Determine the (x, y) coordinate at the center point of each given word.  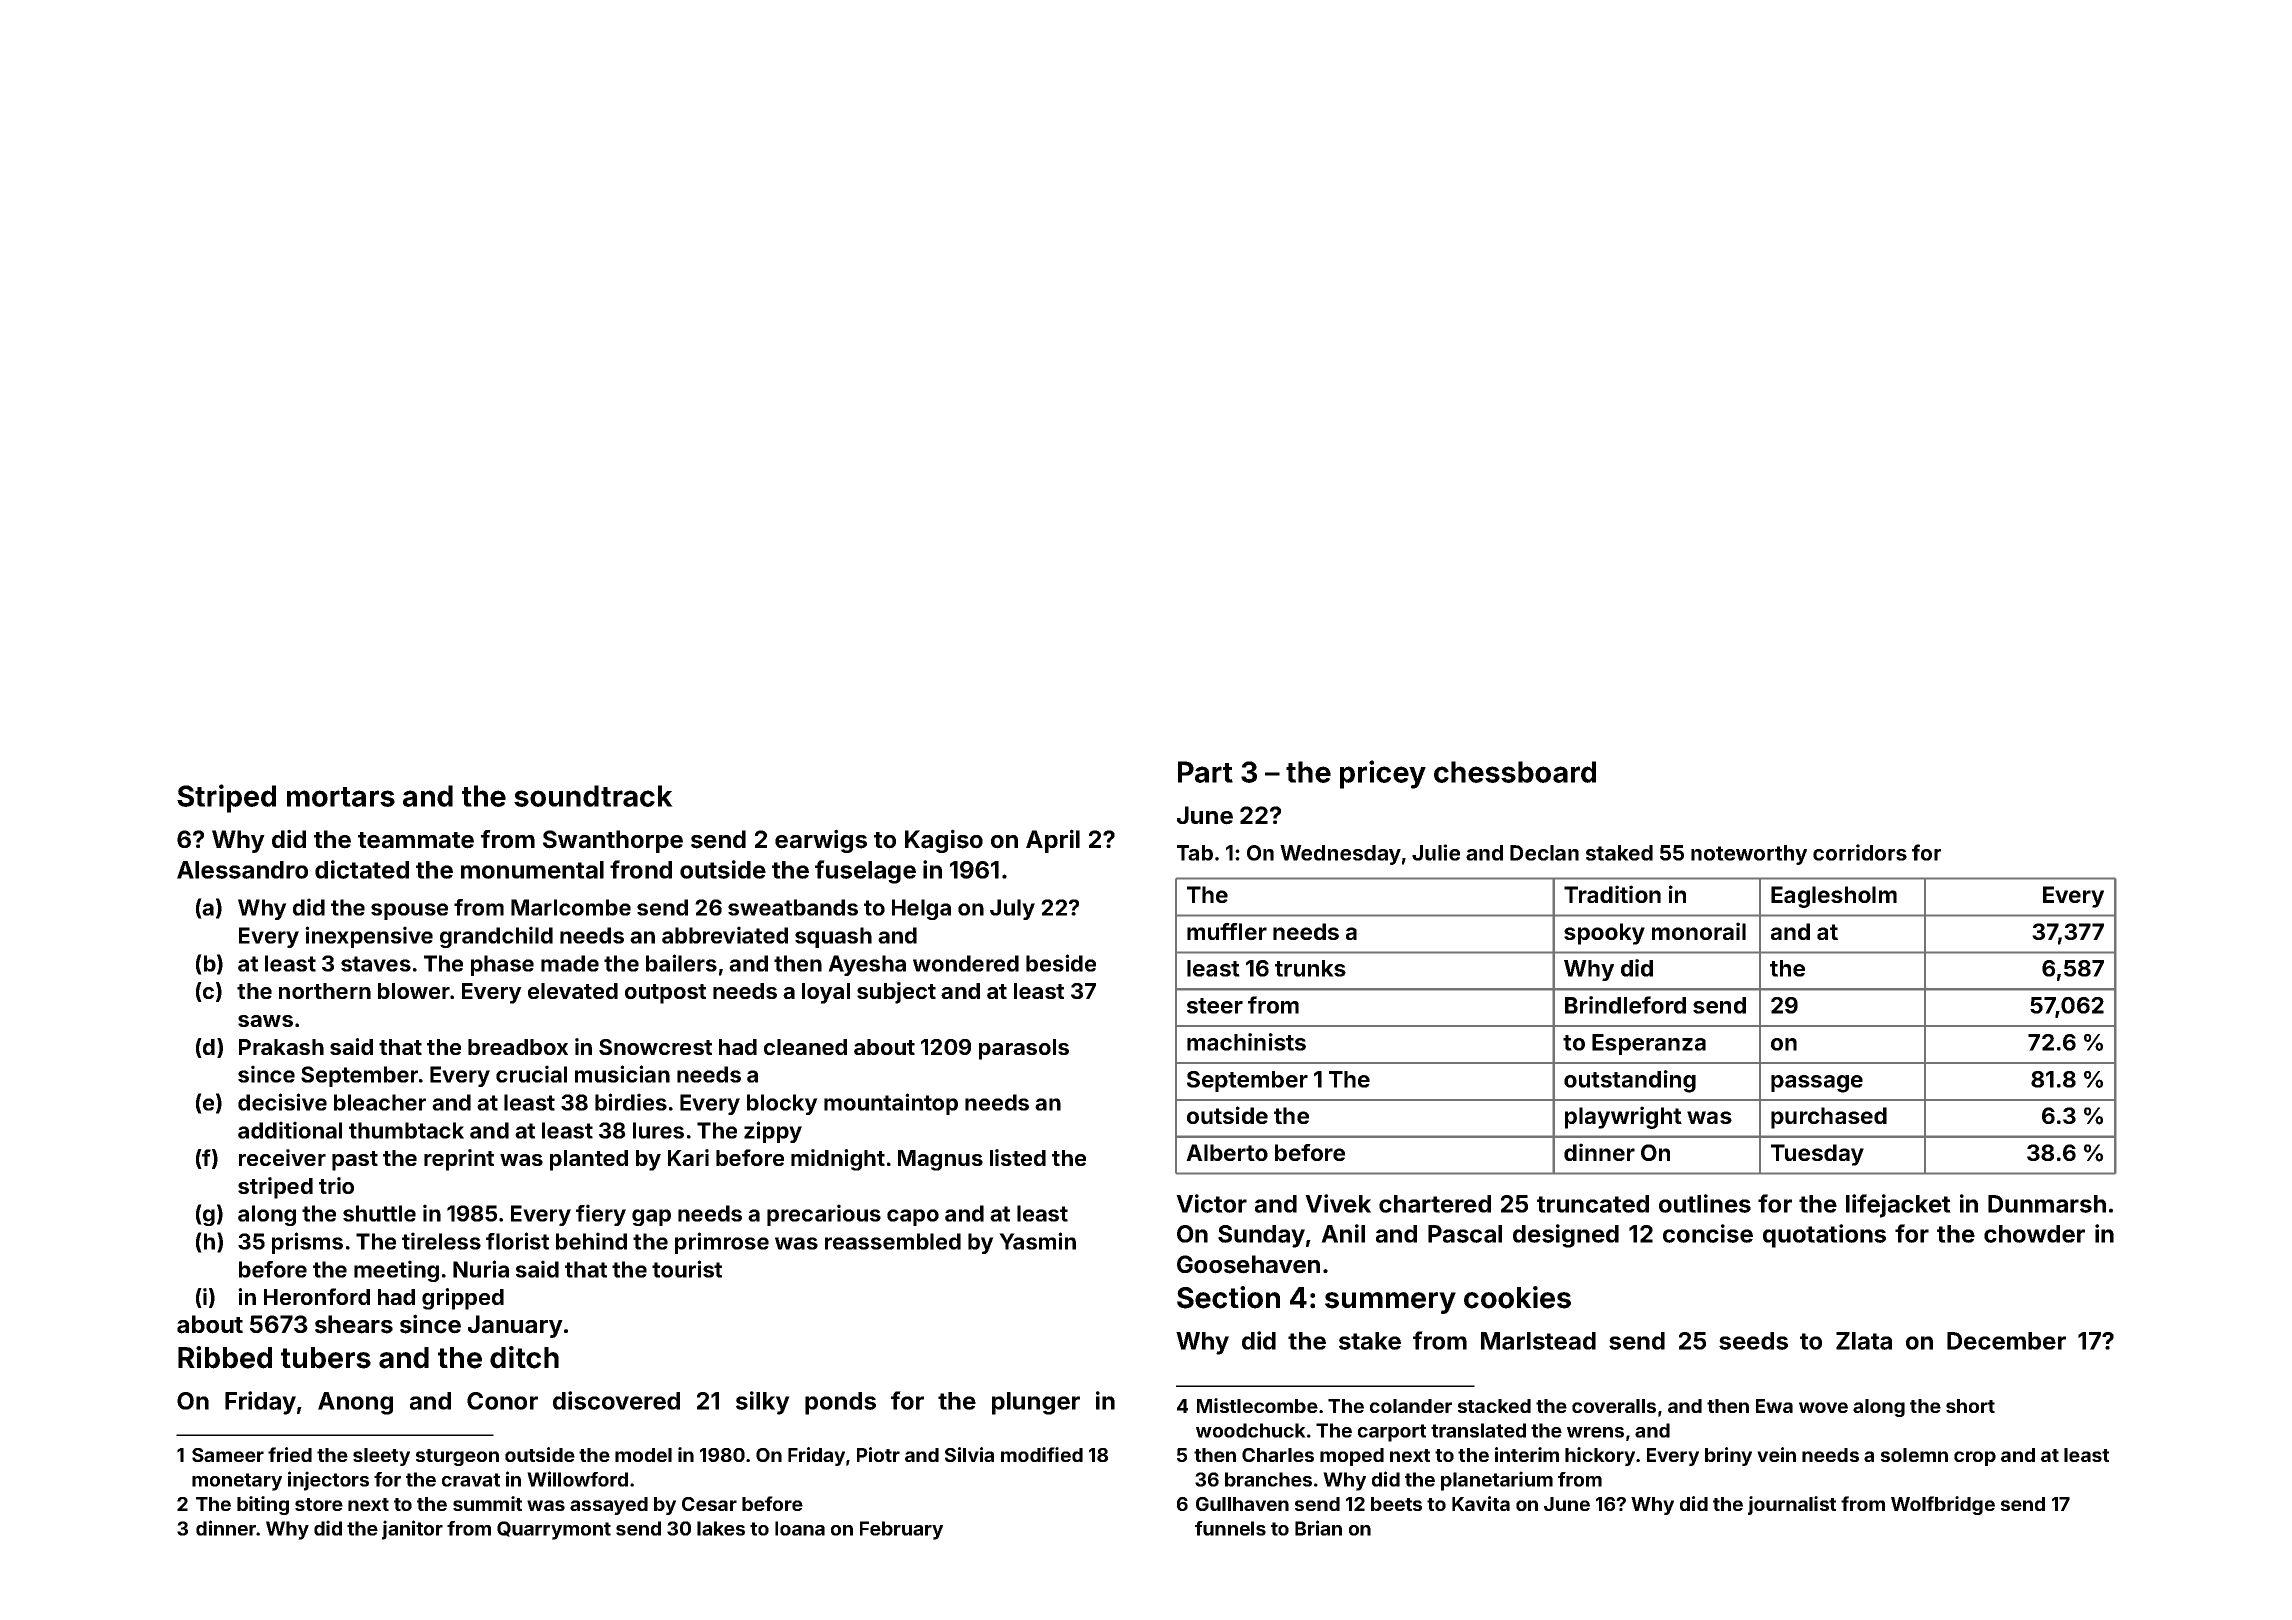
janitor (412, 1530)
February (901, 1530)
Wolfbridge (1943, 1505)
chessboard (1515, 772)
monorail (1699, 931)
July (1012, 909)
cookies (1517, 1297)
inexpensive (369, 937)
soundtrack (593, 796)
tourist (687, 1269)
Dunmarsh (2047, 1204)
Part (1205, 772)
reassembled (893, 1241)
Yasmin (1037, 1241)
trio (336, 1185)
